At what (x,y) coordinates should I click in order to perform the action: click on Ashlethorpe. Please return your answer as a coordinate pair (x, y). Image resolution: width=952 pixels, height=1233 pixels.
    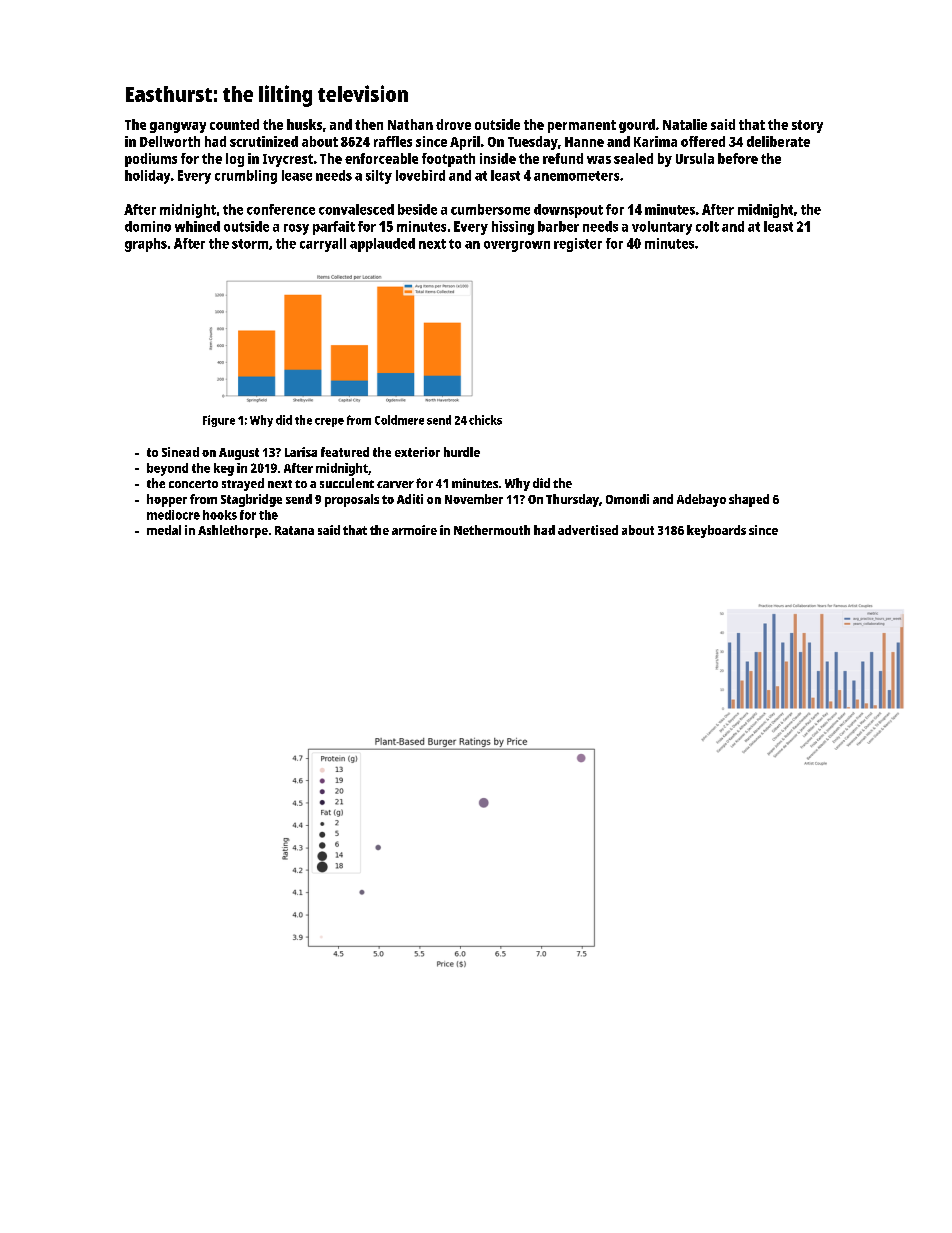
    Looking at the image, I should click on (233, 531).
